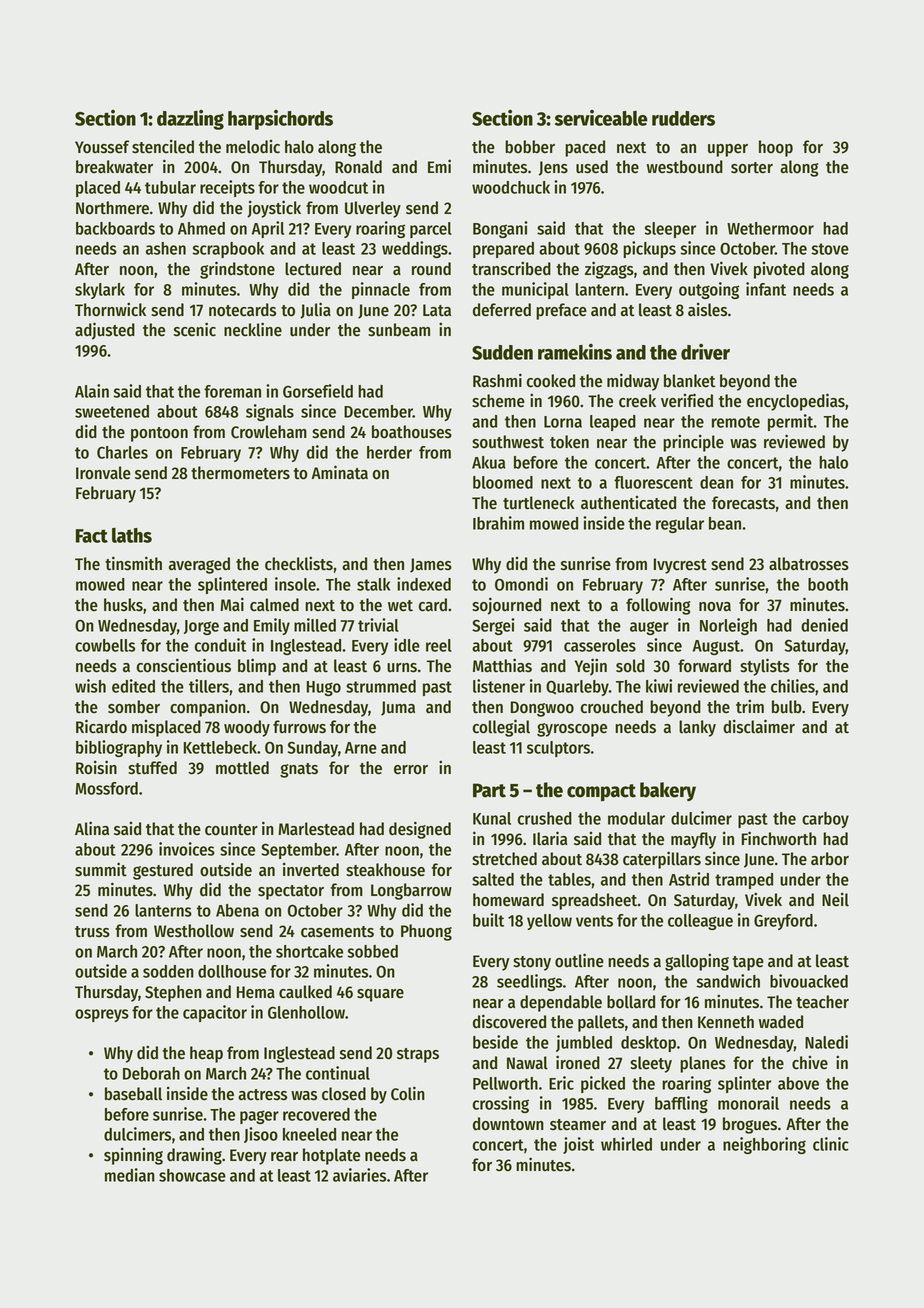  Describe the element at coordinates (112, 208) in the image. I see `Northmere` at that location.
